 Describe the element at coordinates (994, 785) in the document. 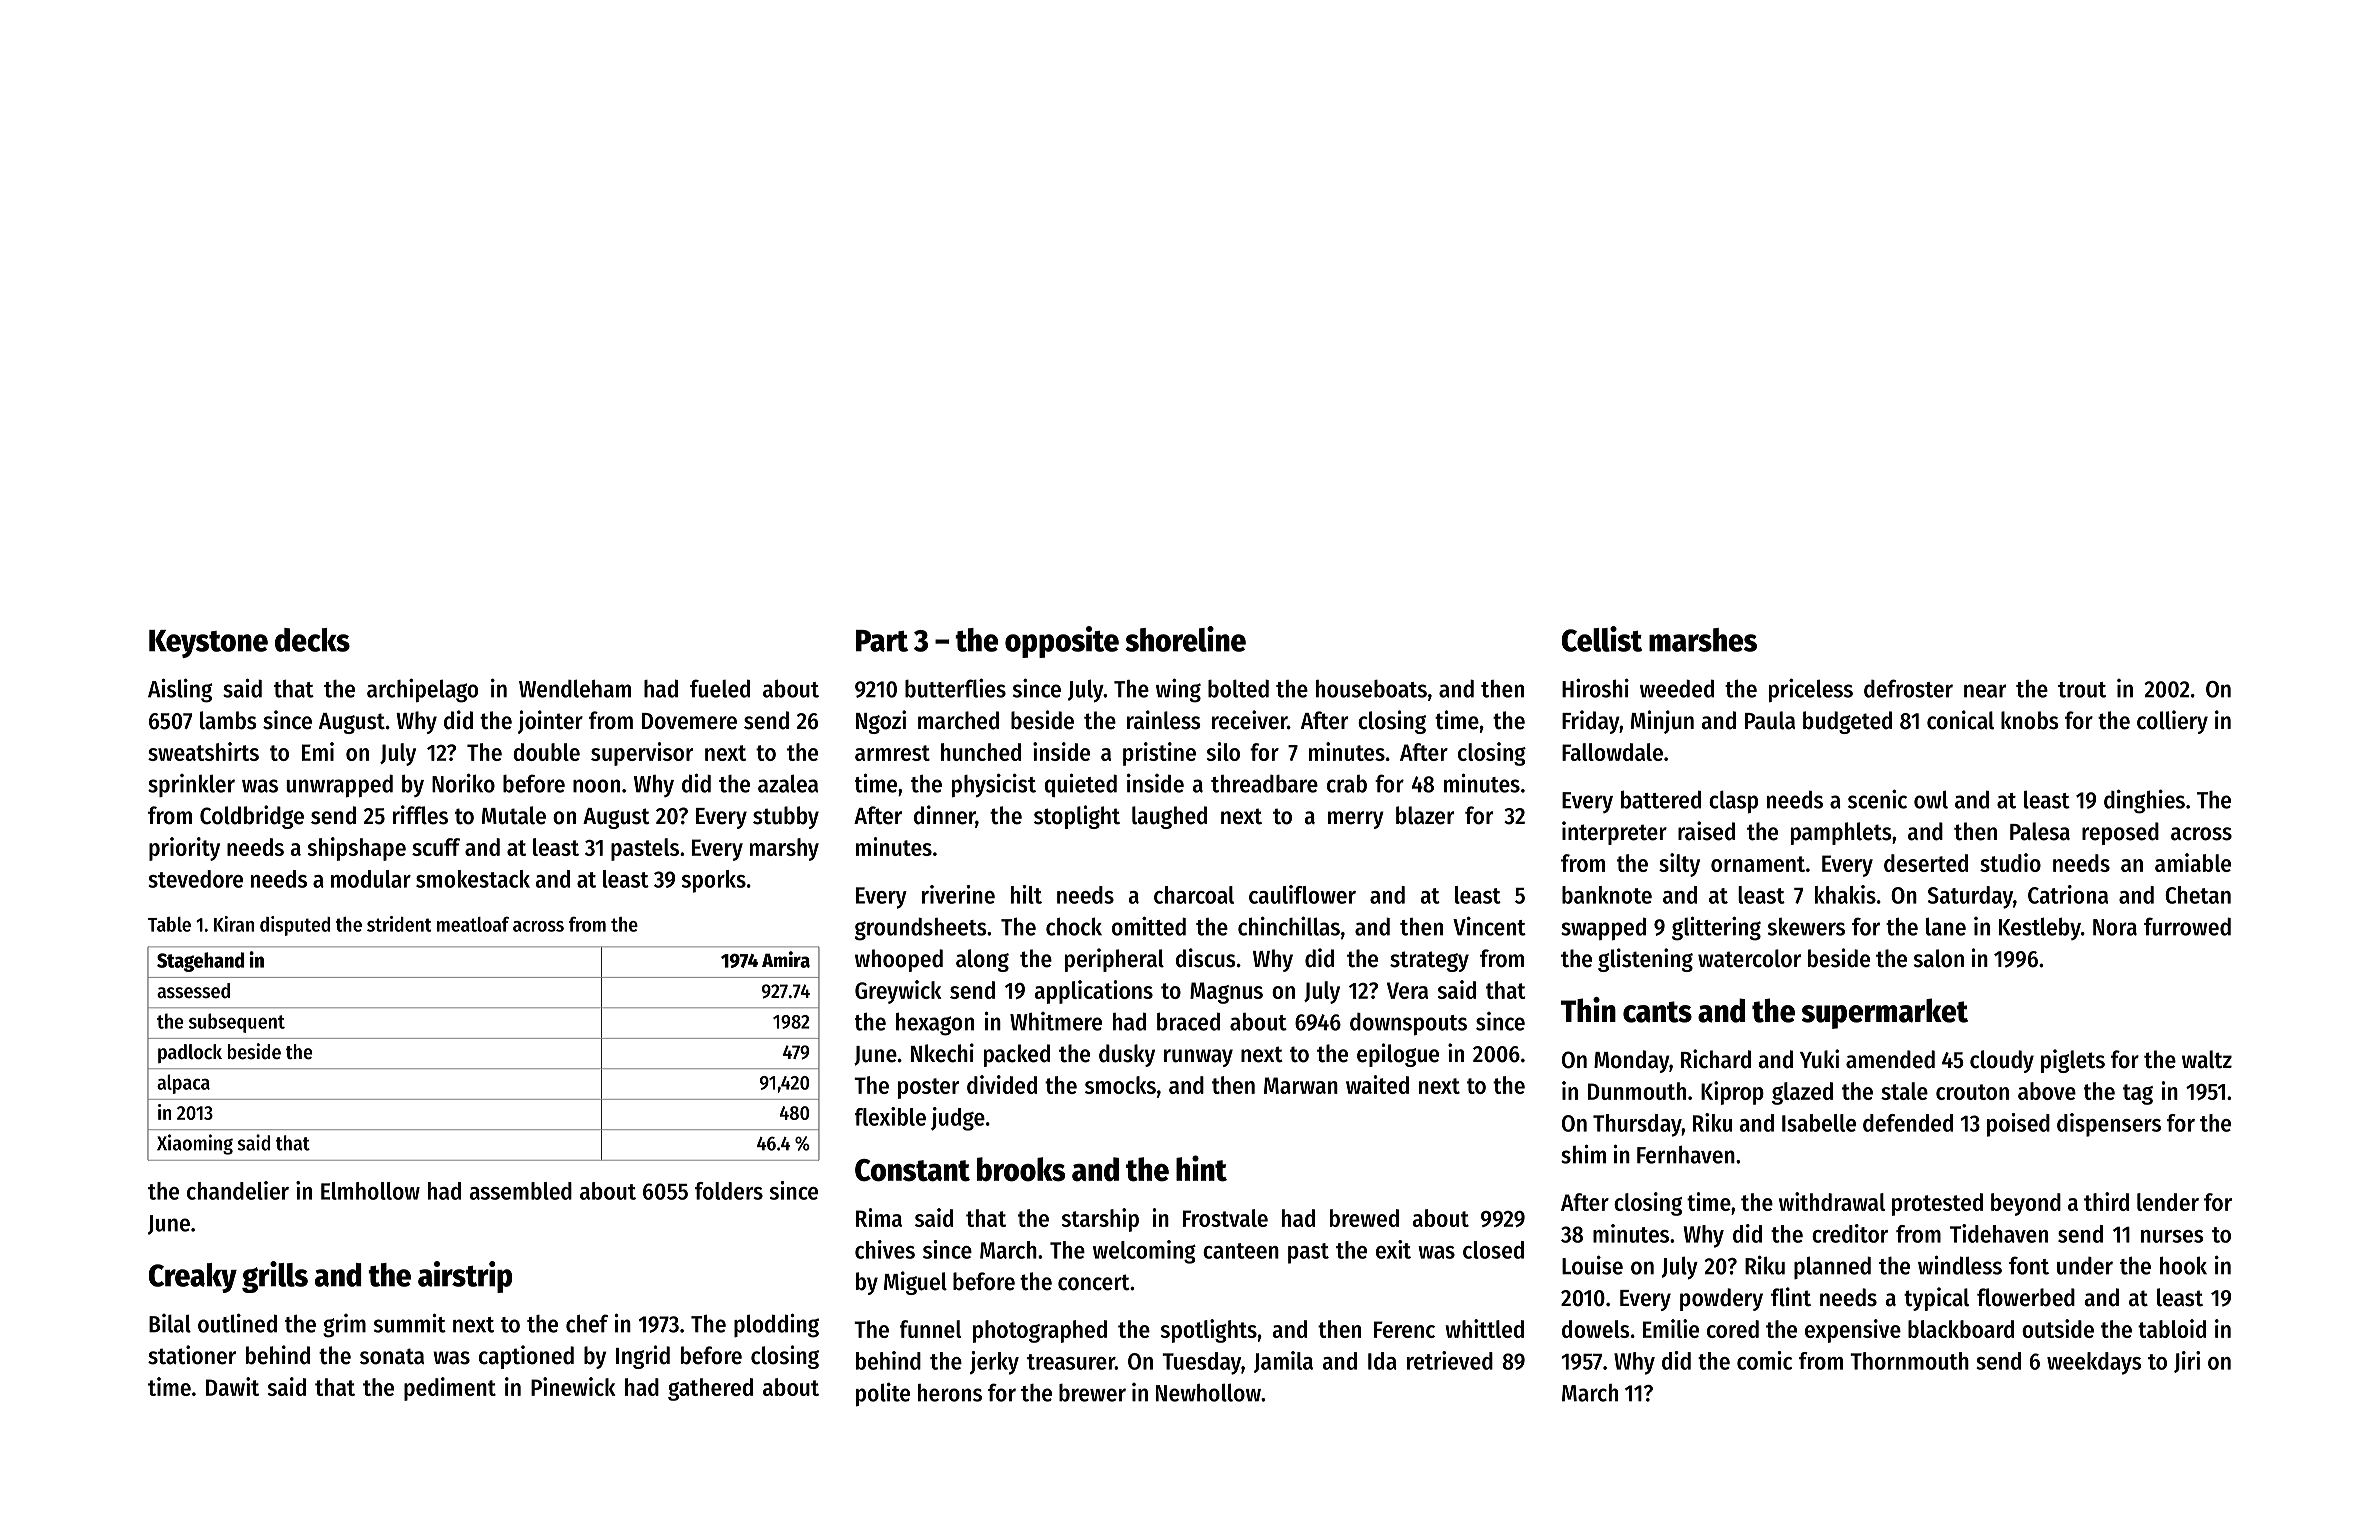

I see `physicist` at that location.
